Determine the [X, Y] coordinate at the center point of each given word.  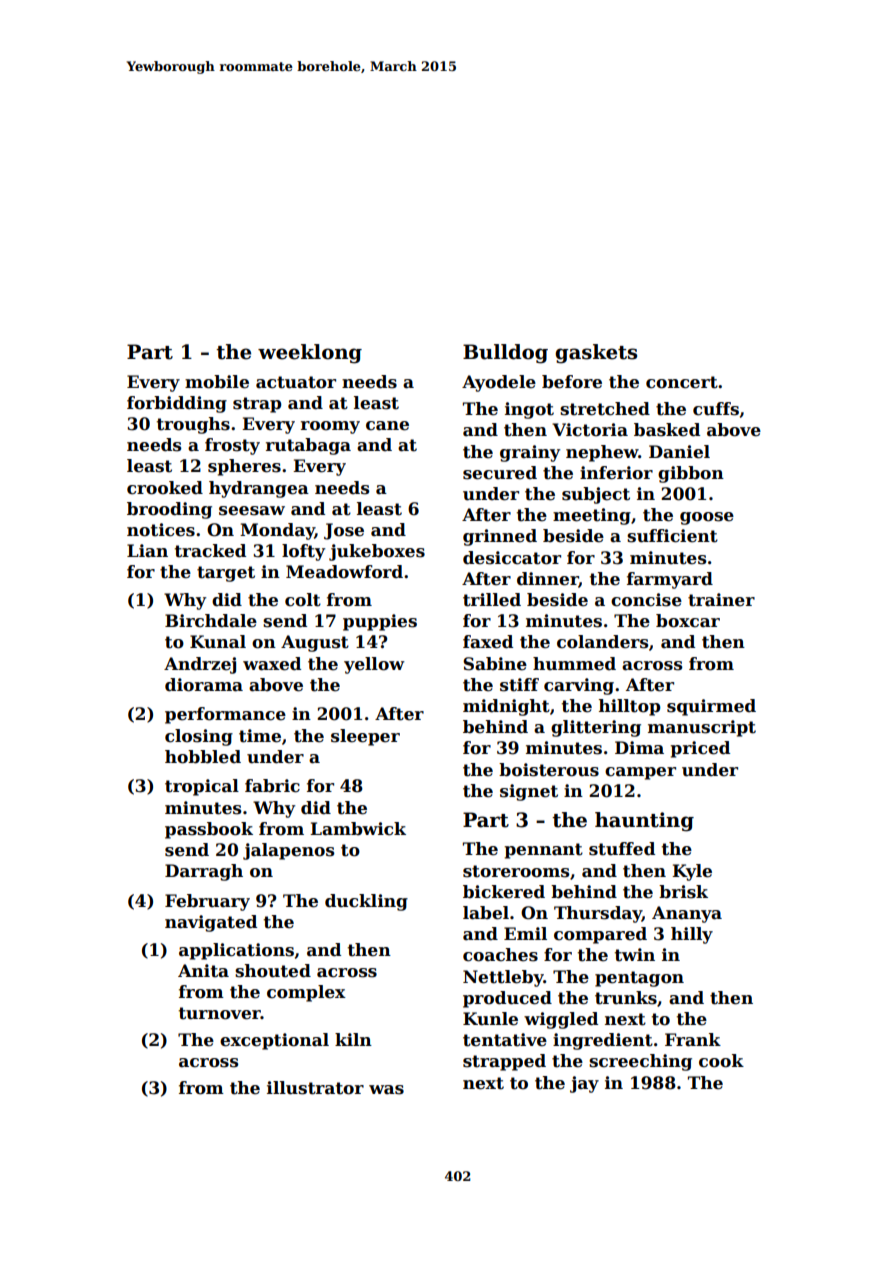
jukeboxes [377, 552]
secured [500, 473]
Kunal [218, 642]
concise [646, 600]
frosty [232, 446]
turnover [220, 1013]
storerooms [516, 871]
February [207, 902]
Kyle [692, 872]
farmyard [670, 580]
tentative [505, 1040]
